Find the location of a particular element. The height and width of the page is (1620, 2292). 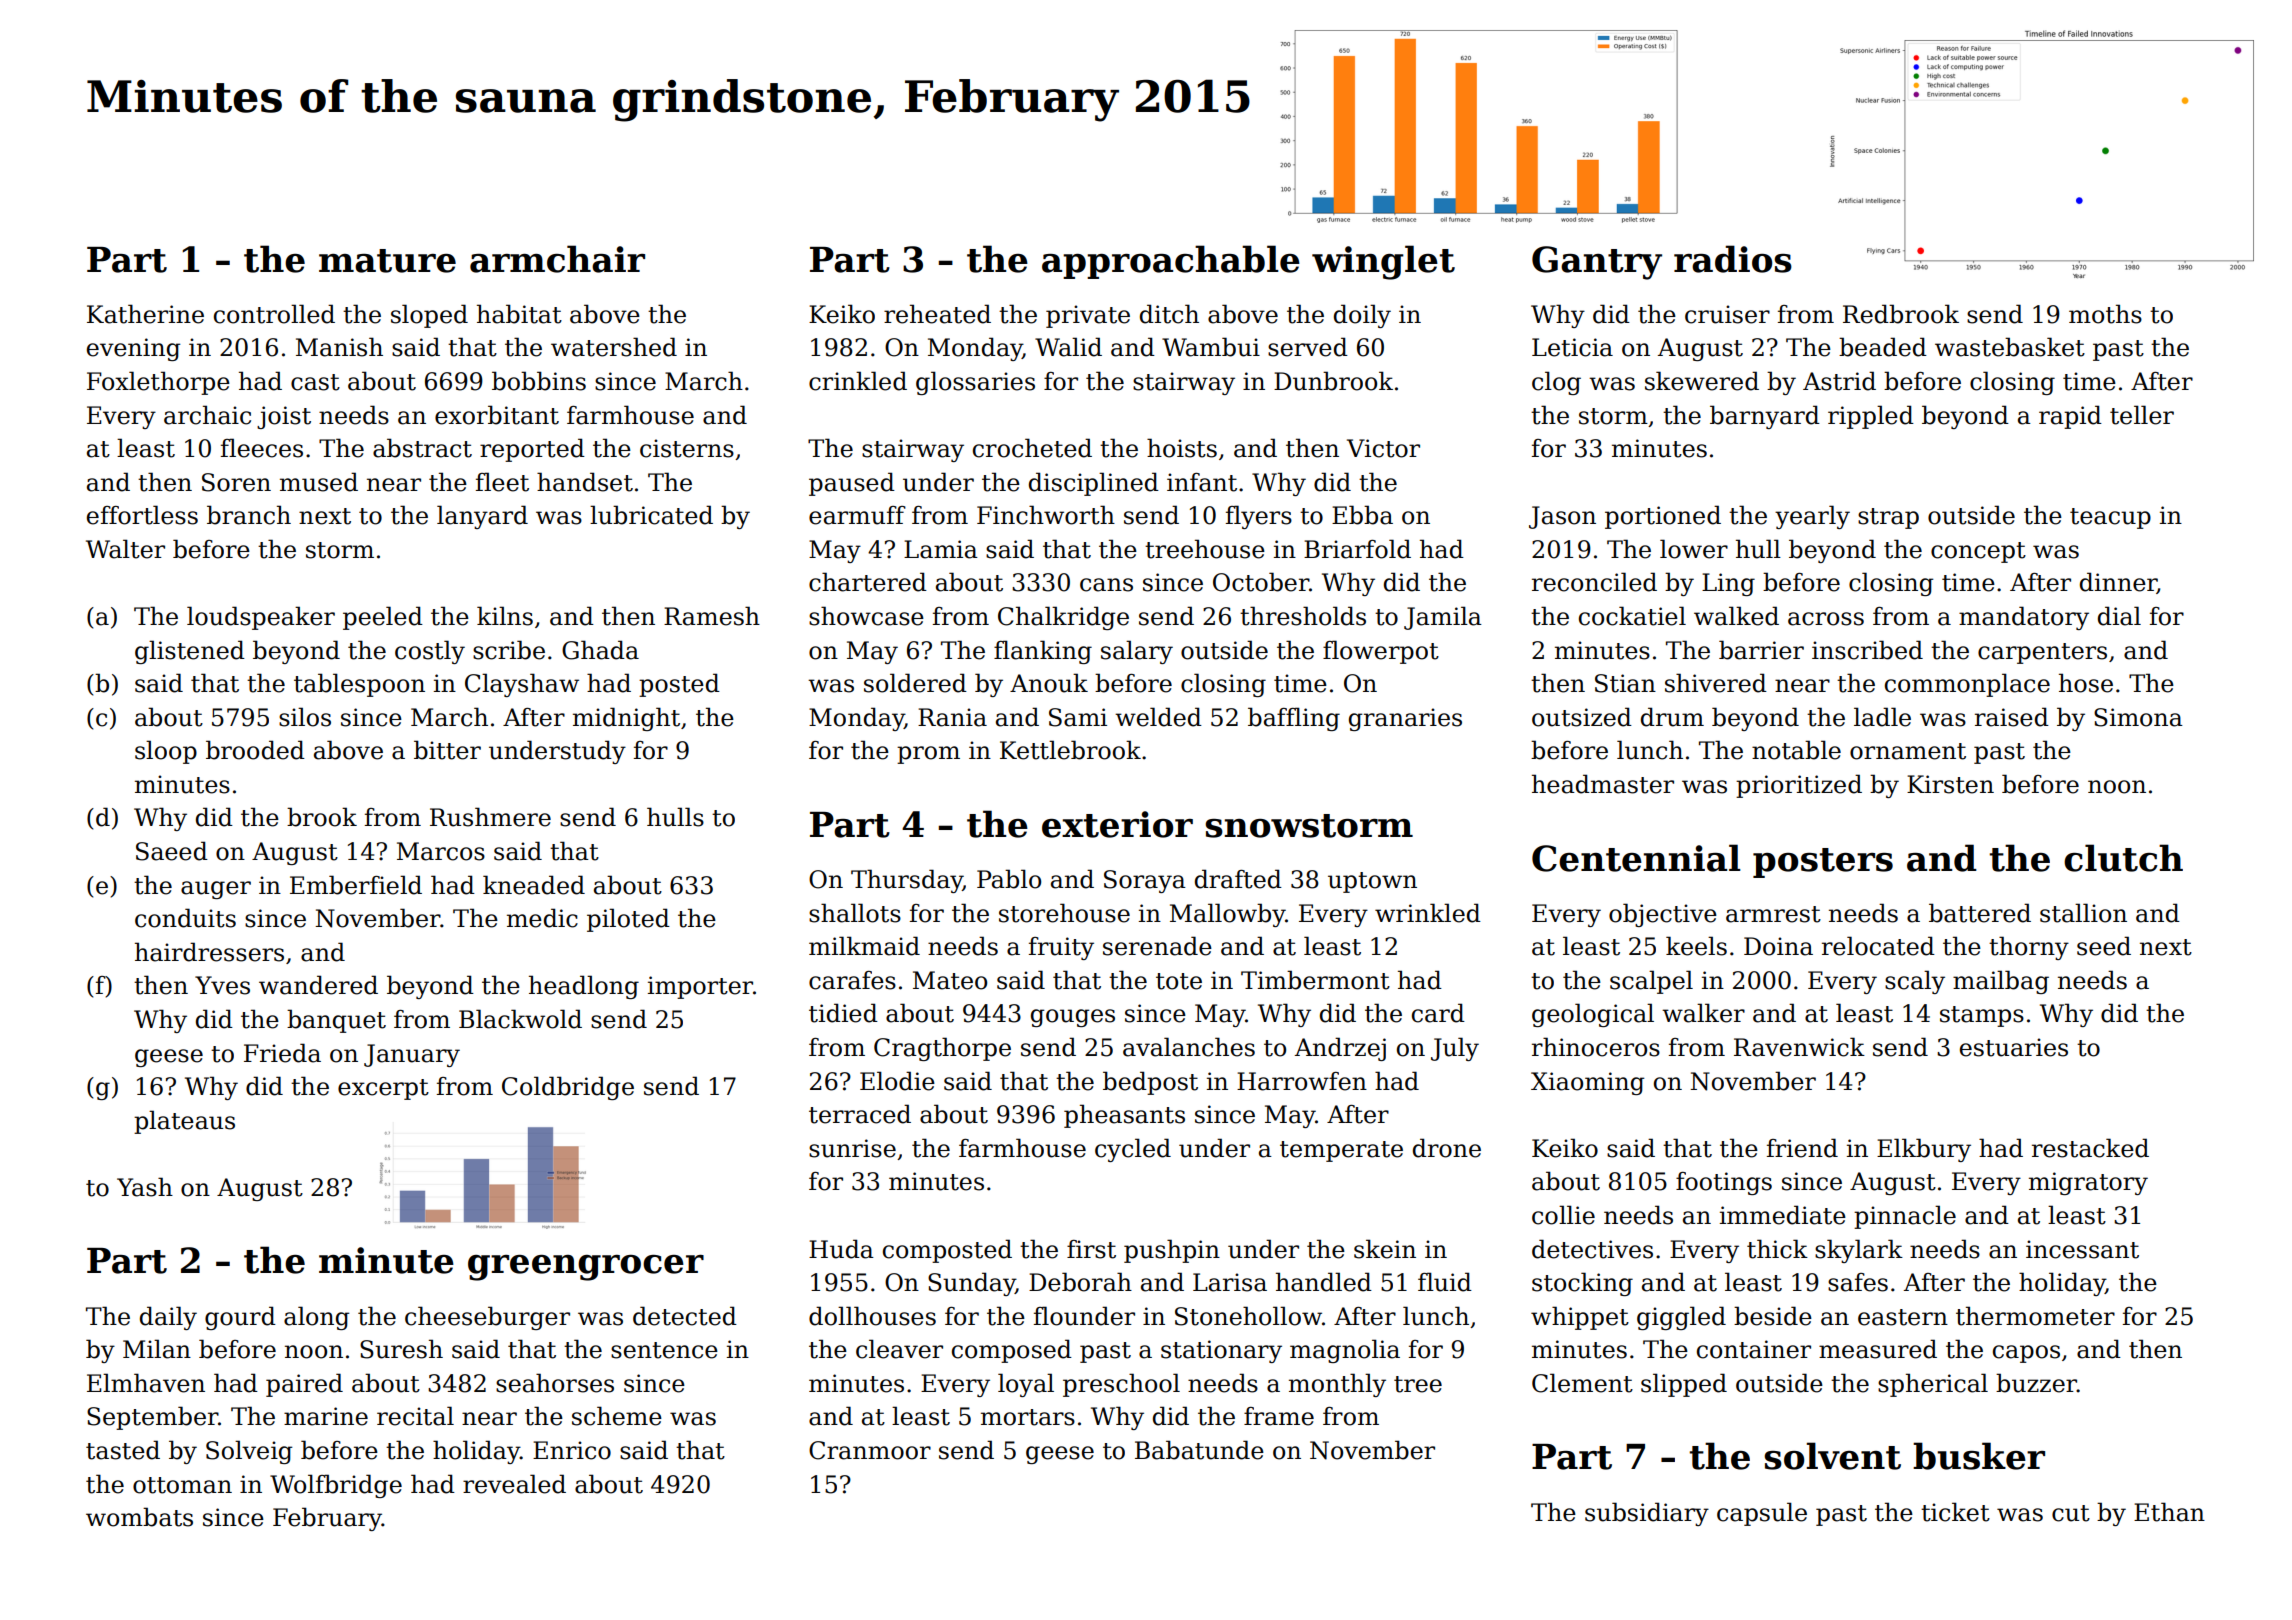

ditch is located at coordinates (1169, 314).
